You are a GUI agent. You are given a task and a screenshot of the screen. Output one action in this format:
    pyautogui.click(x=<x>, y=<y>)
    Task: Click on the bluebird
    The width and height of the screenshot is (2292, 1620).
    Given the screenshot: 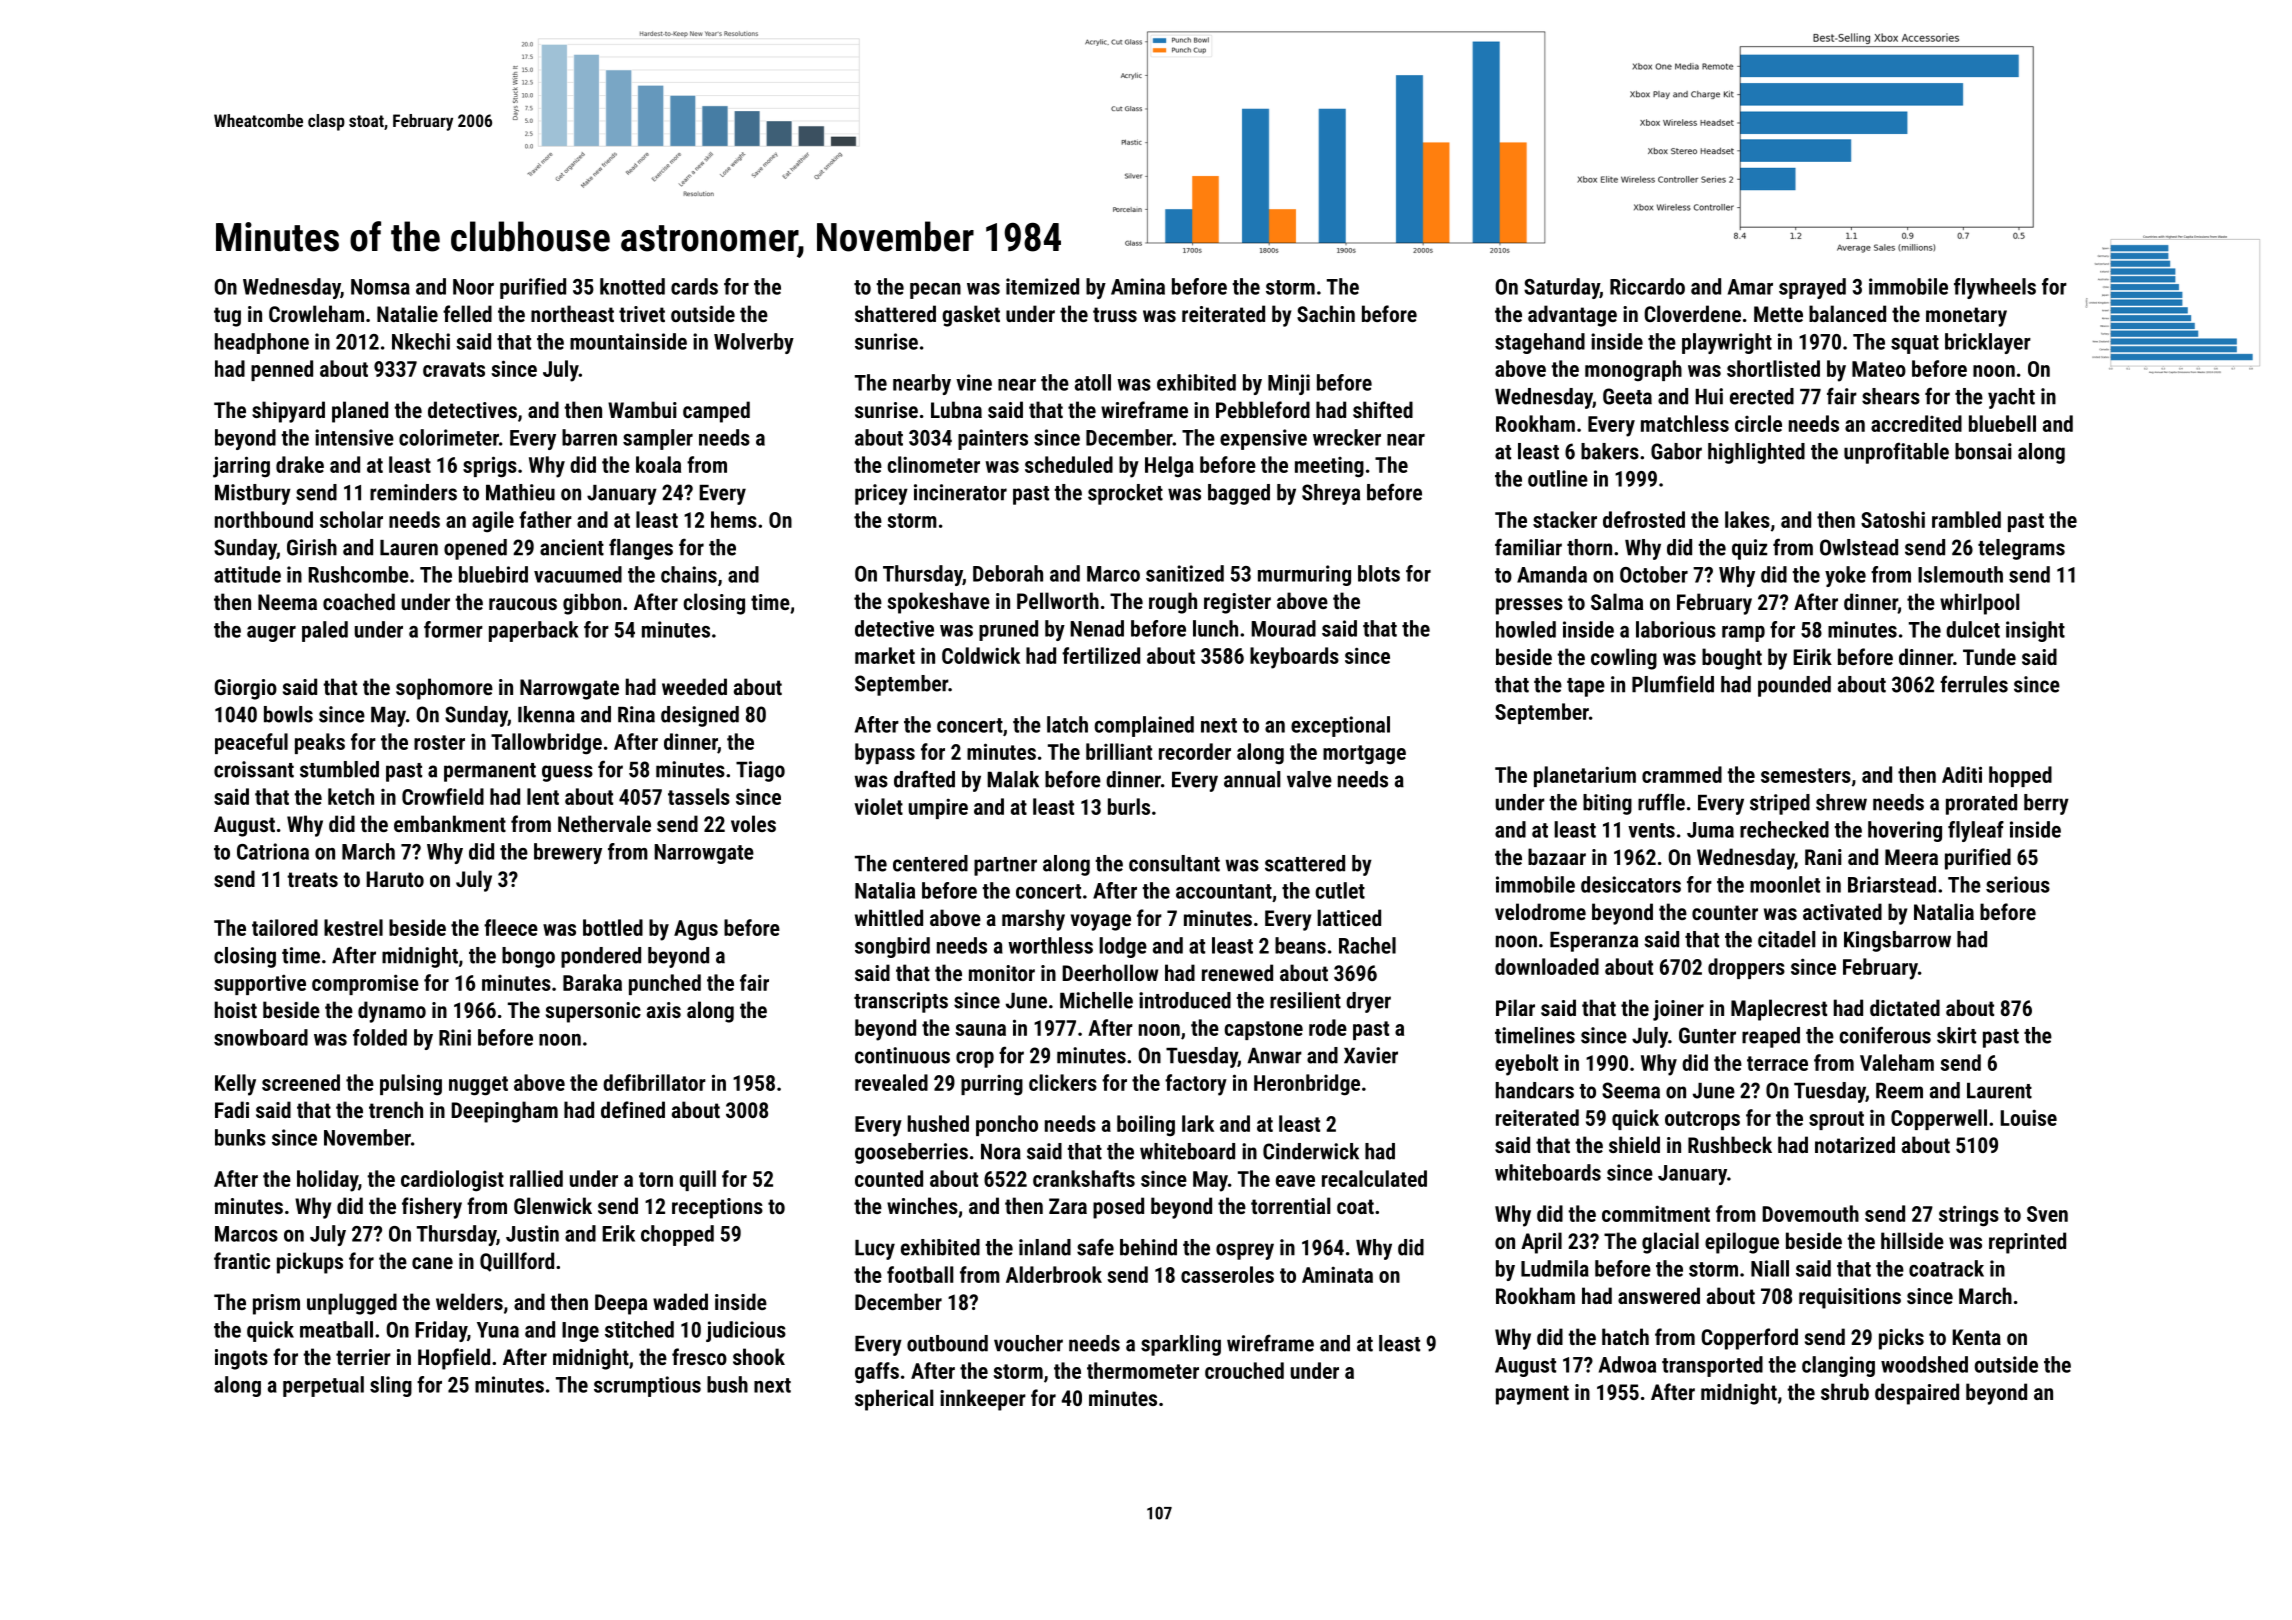 What is the action you would take?
    pyautogui.click(x=493, y=574)
